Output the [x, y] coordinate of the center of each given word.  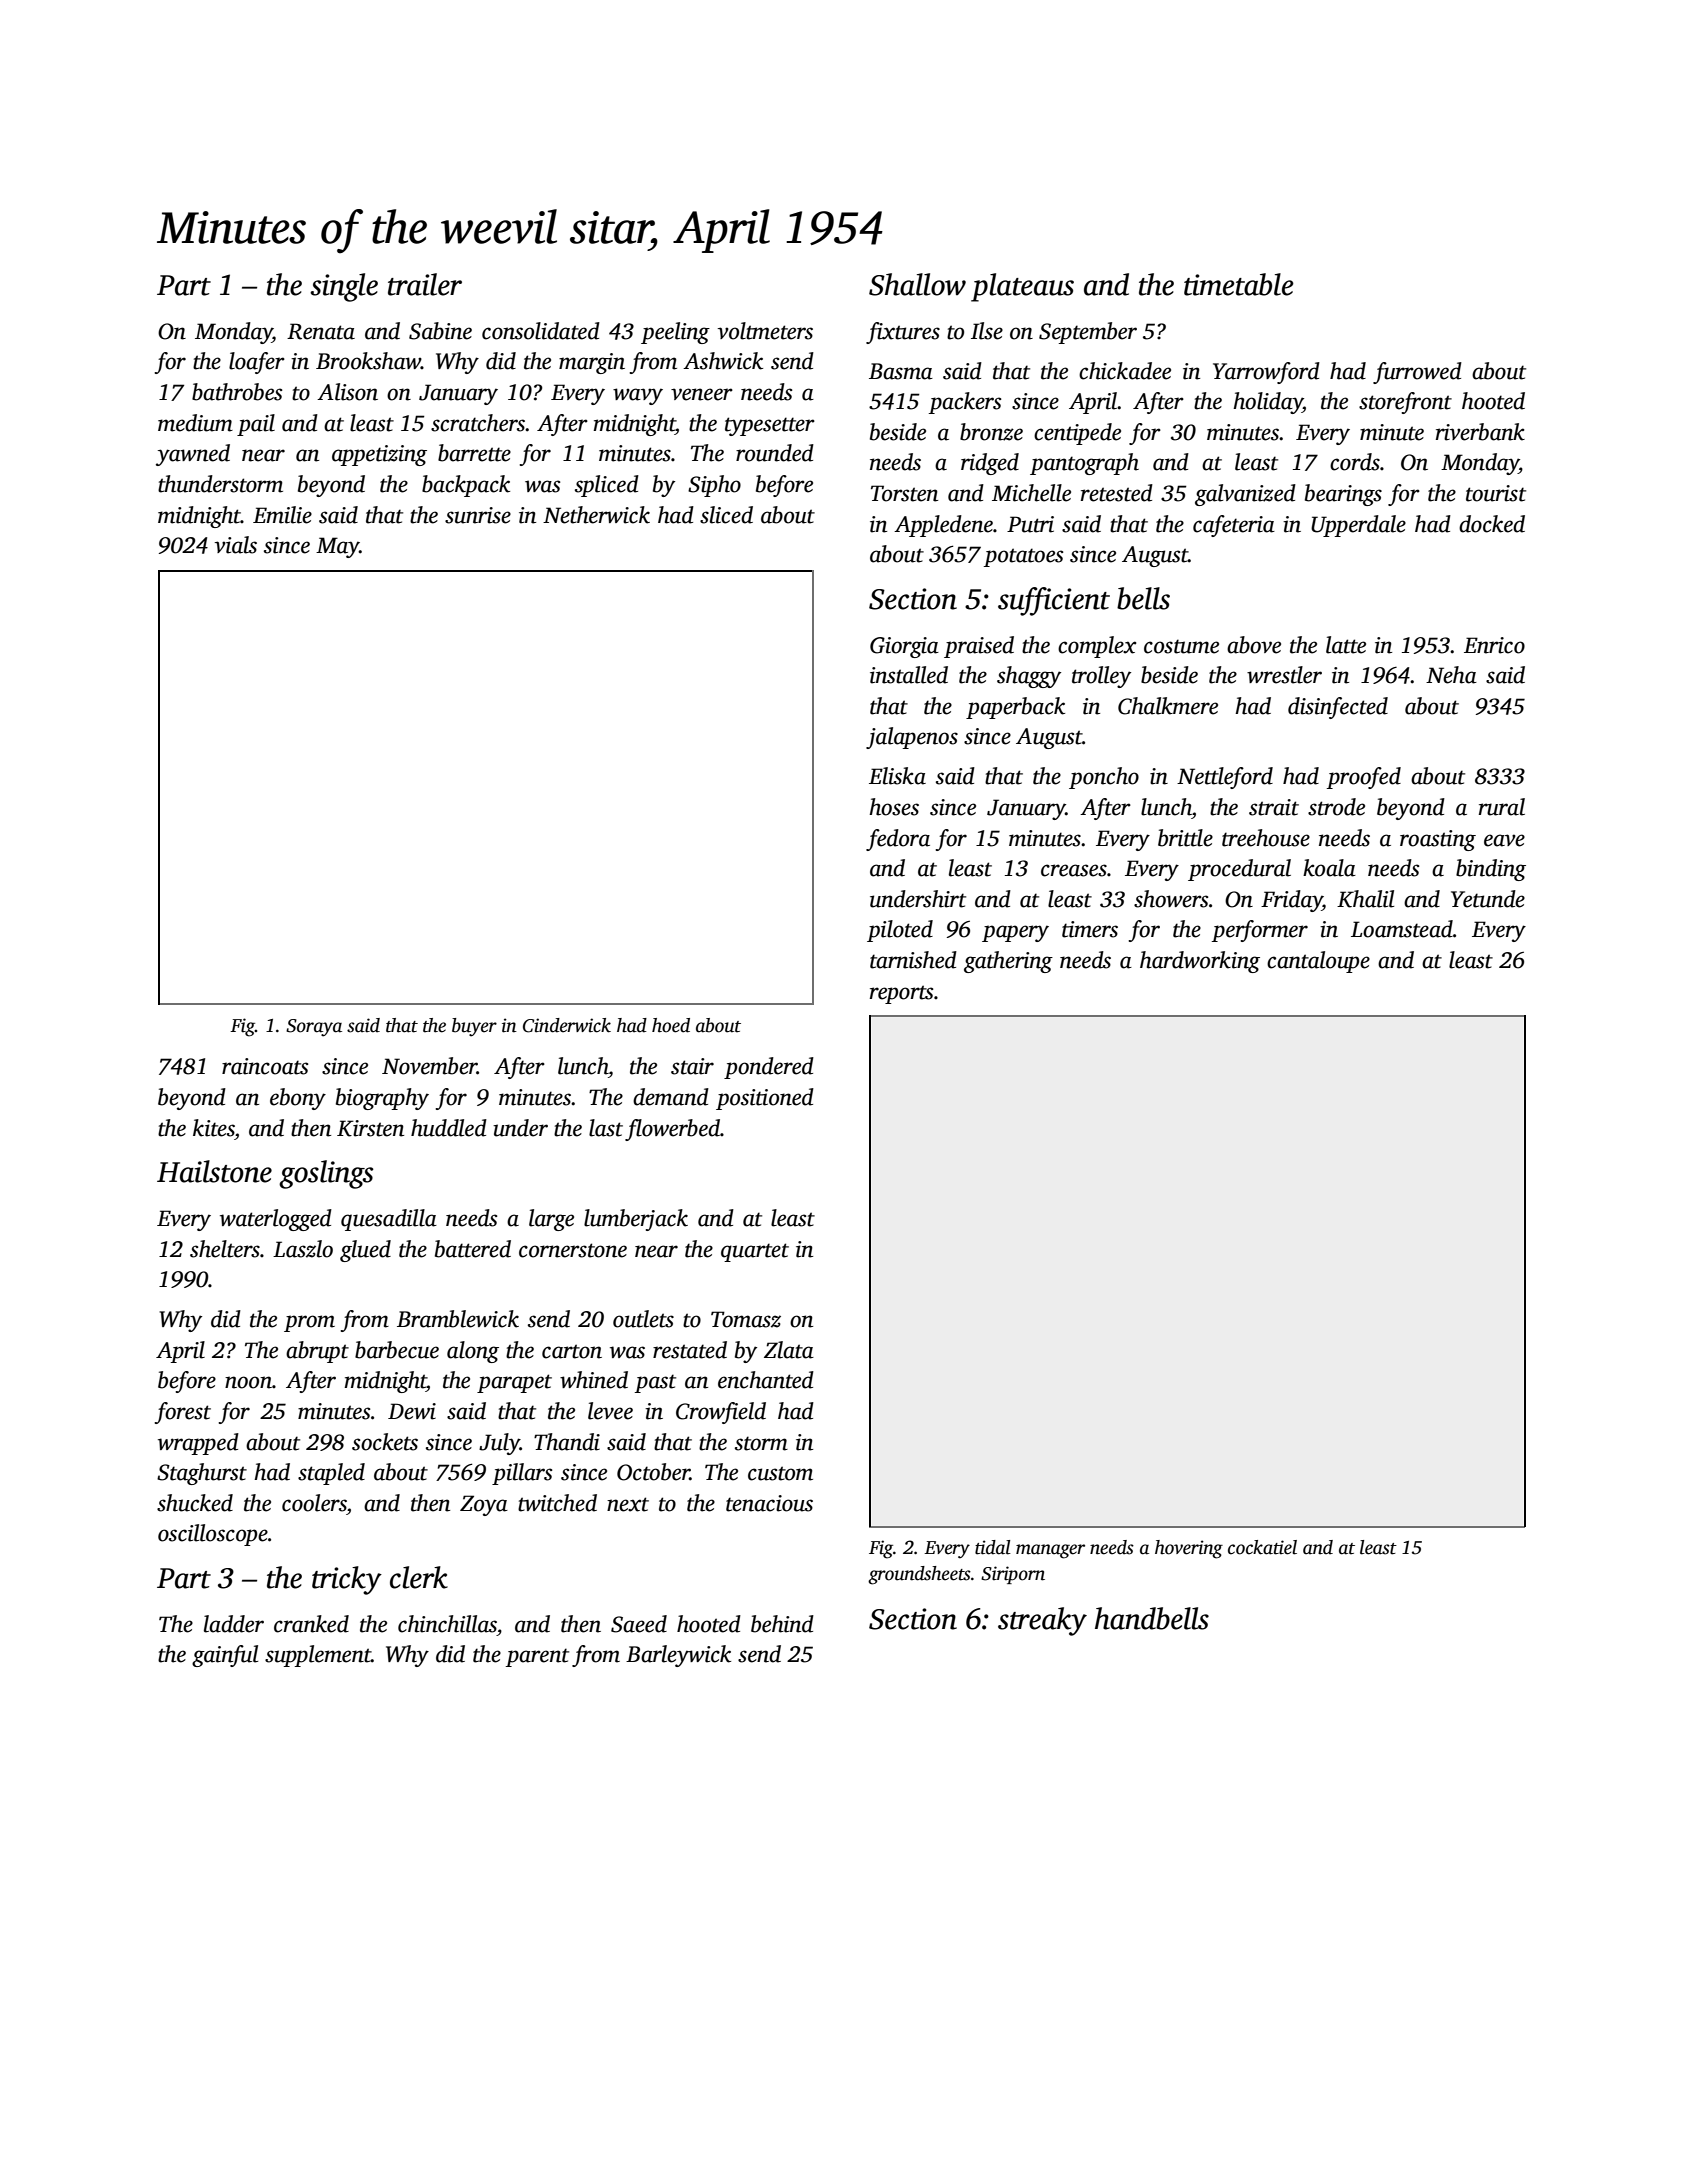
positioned [765, 1099]
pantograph [1084, 464]
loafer [257, 363]
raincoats [265, 1066]
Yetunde [1488, 899]
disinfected [1338, 708]
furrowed [1417, 373]
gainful [225, 1656]
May [338, 547]
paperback [1015, 708]
